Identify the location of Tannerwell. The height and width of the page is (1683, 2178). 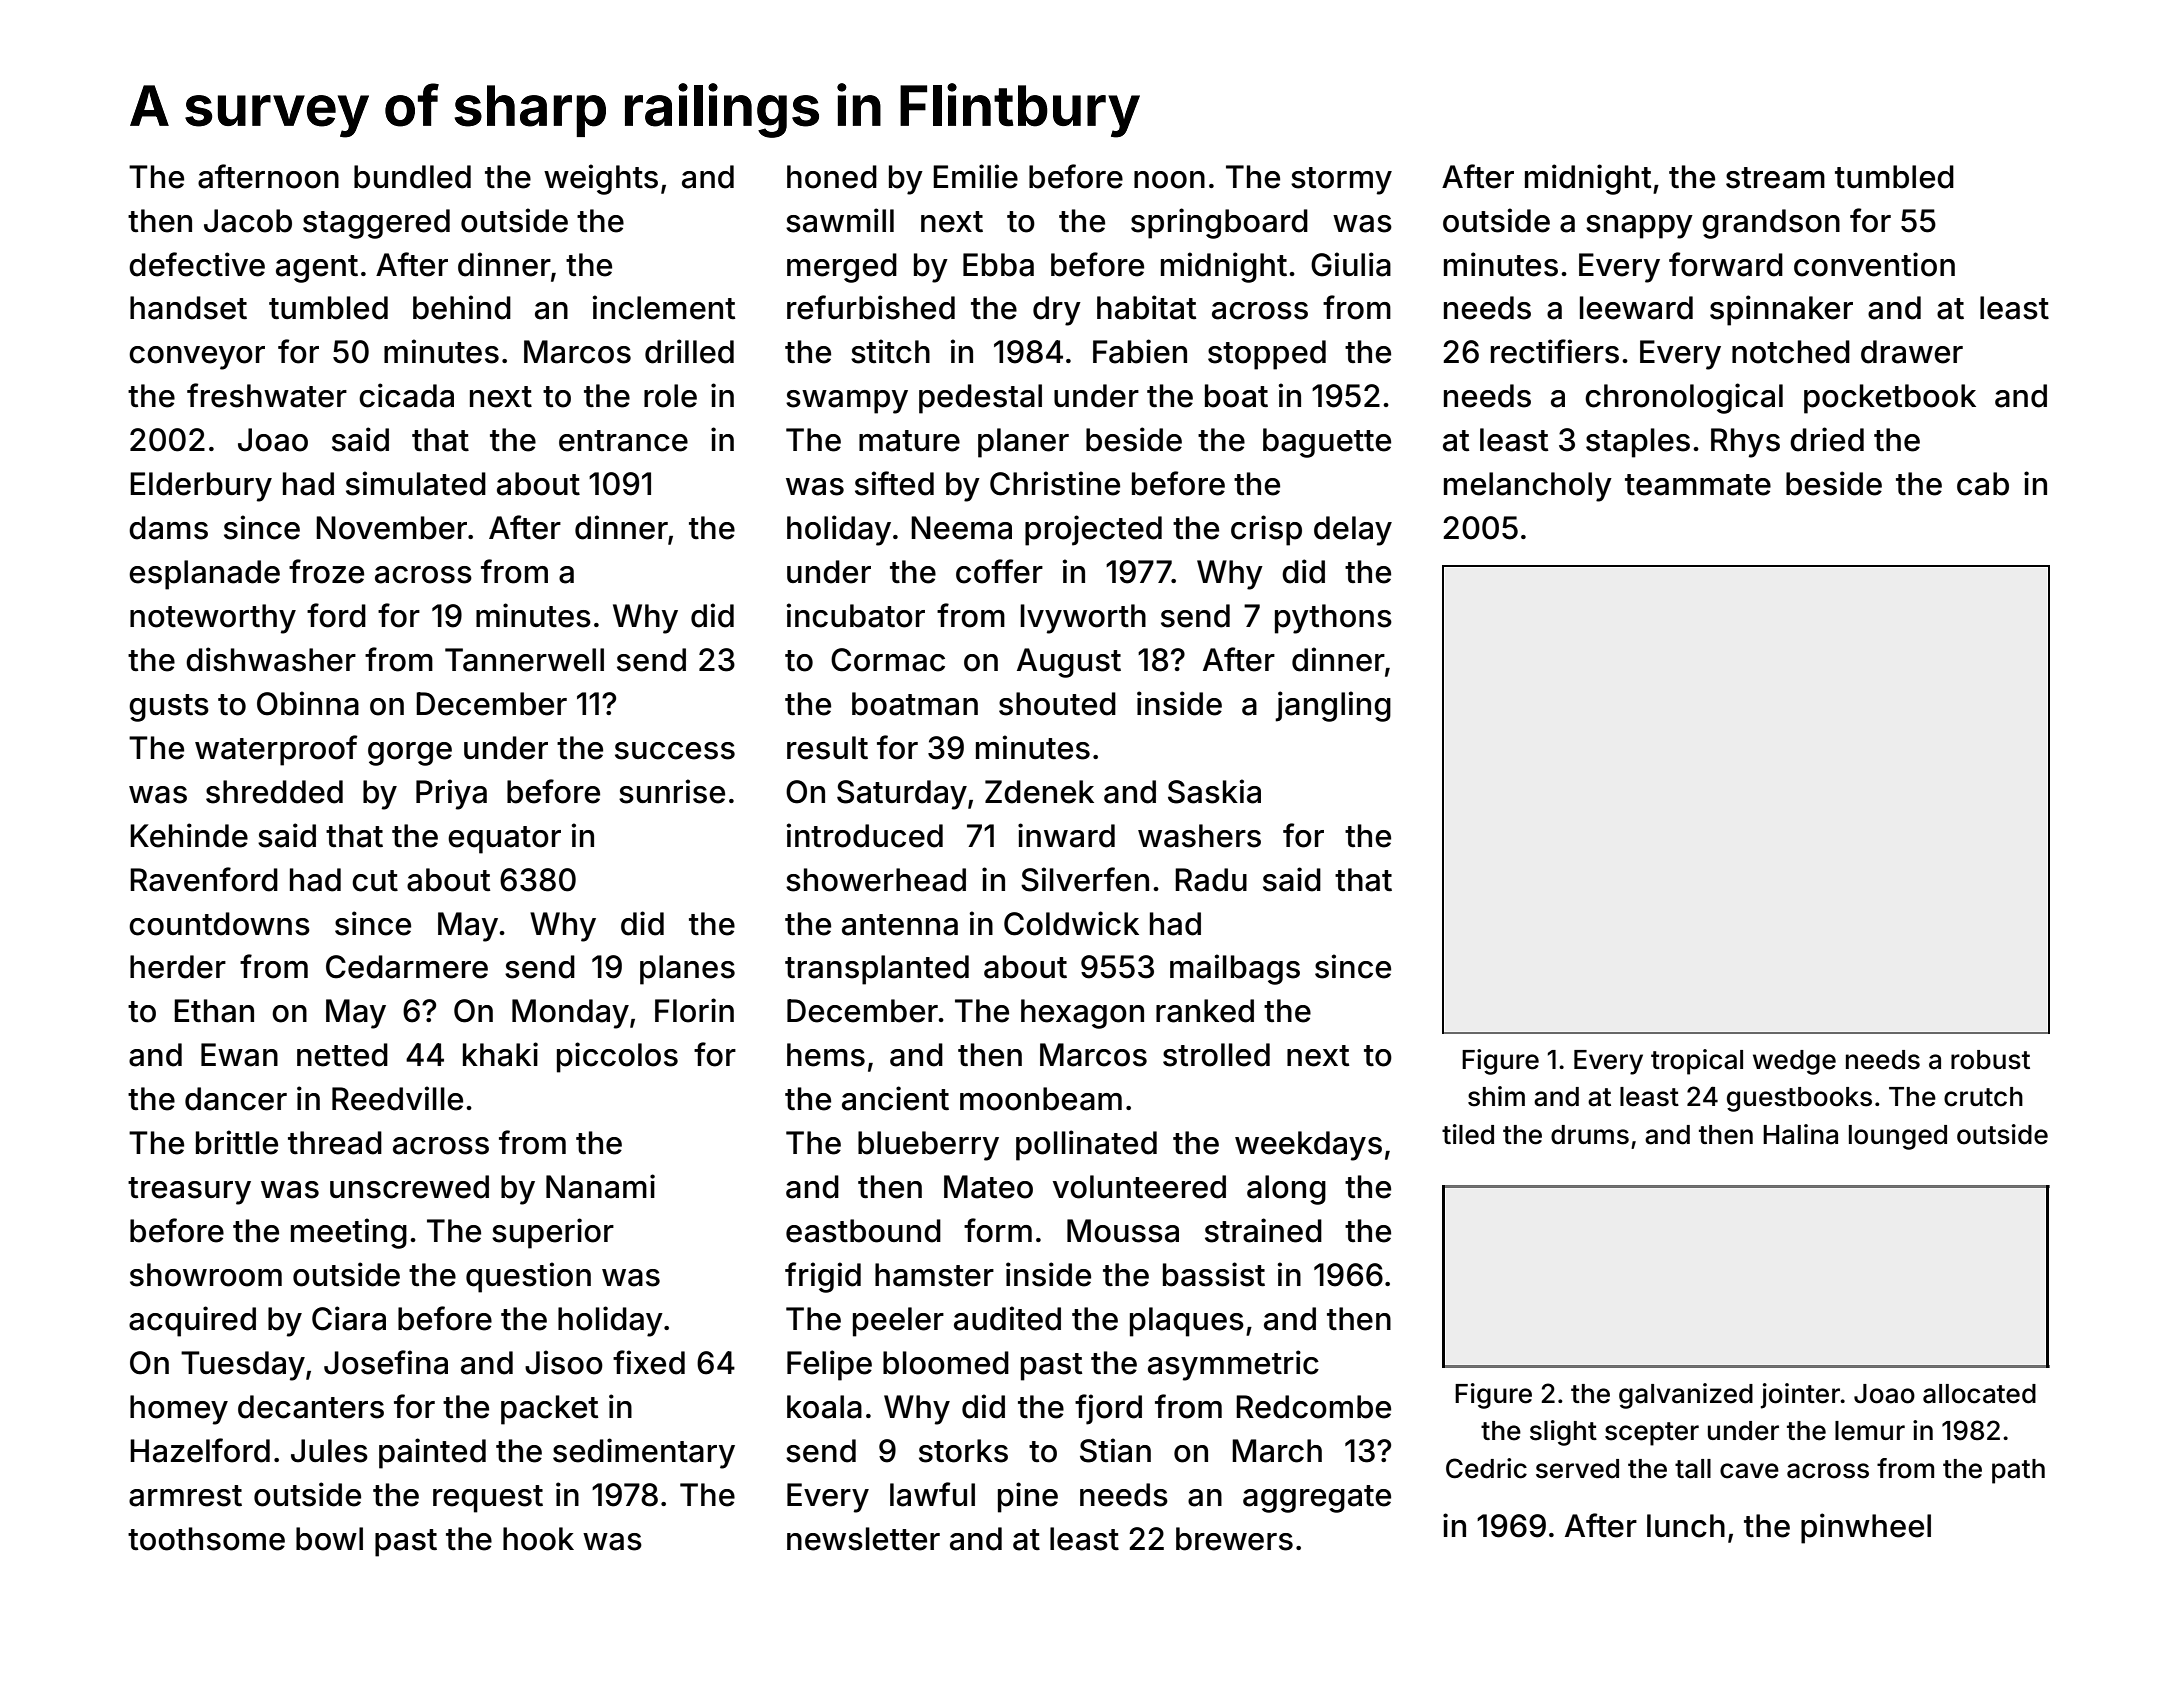
(524, 660).
